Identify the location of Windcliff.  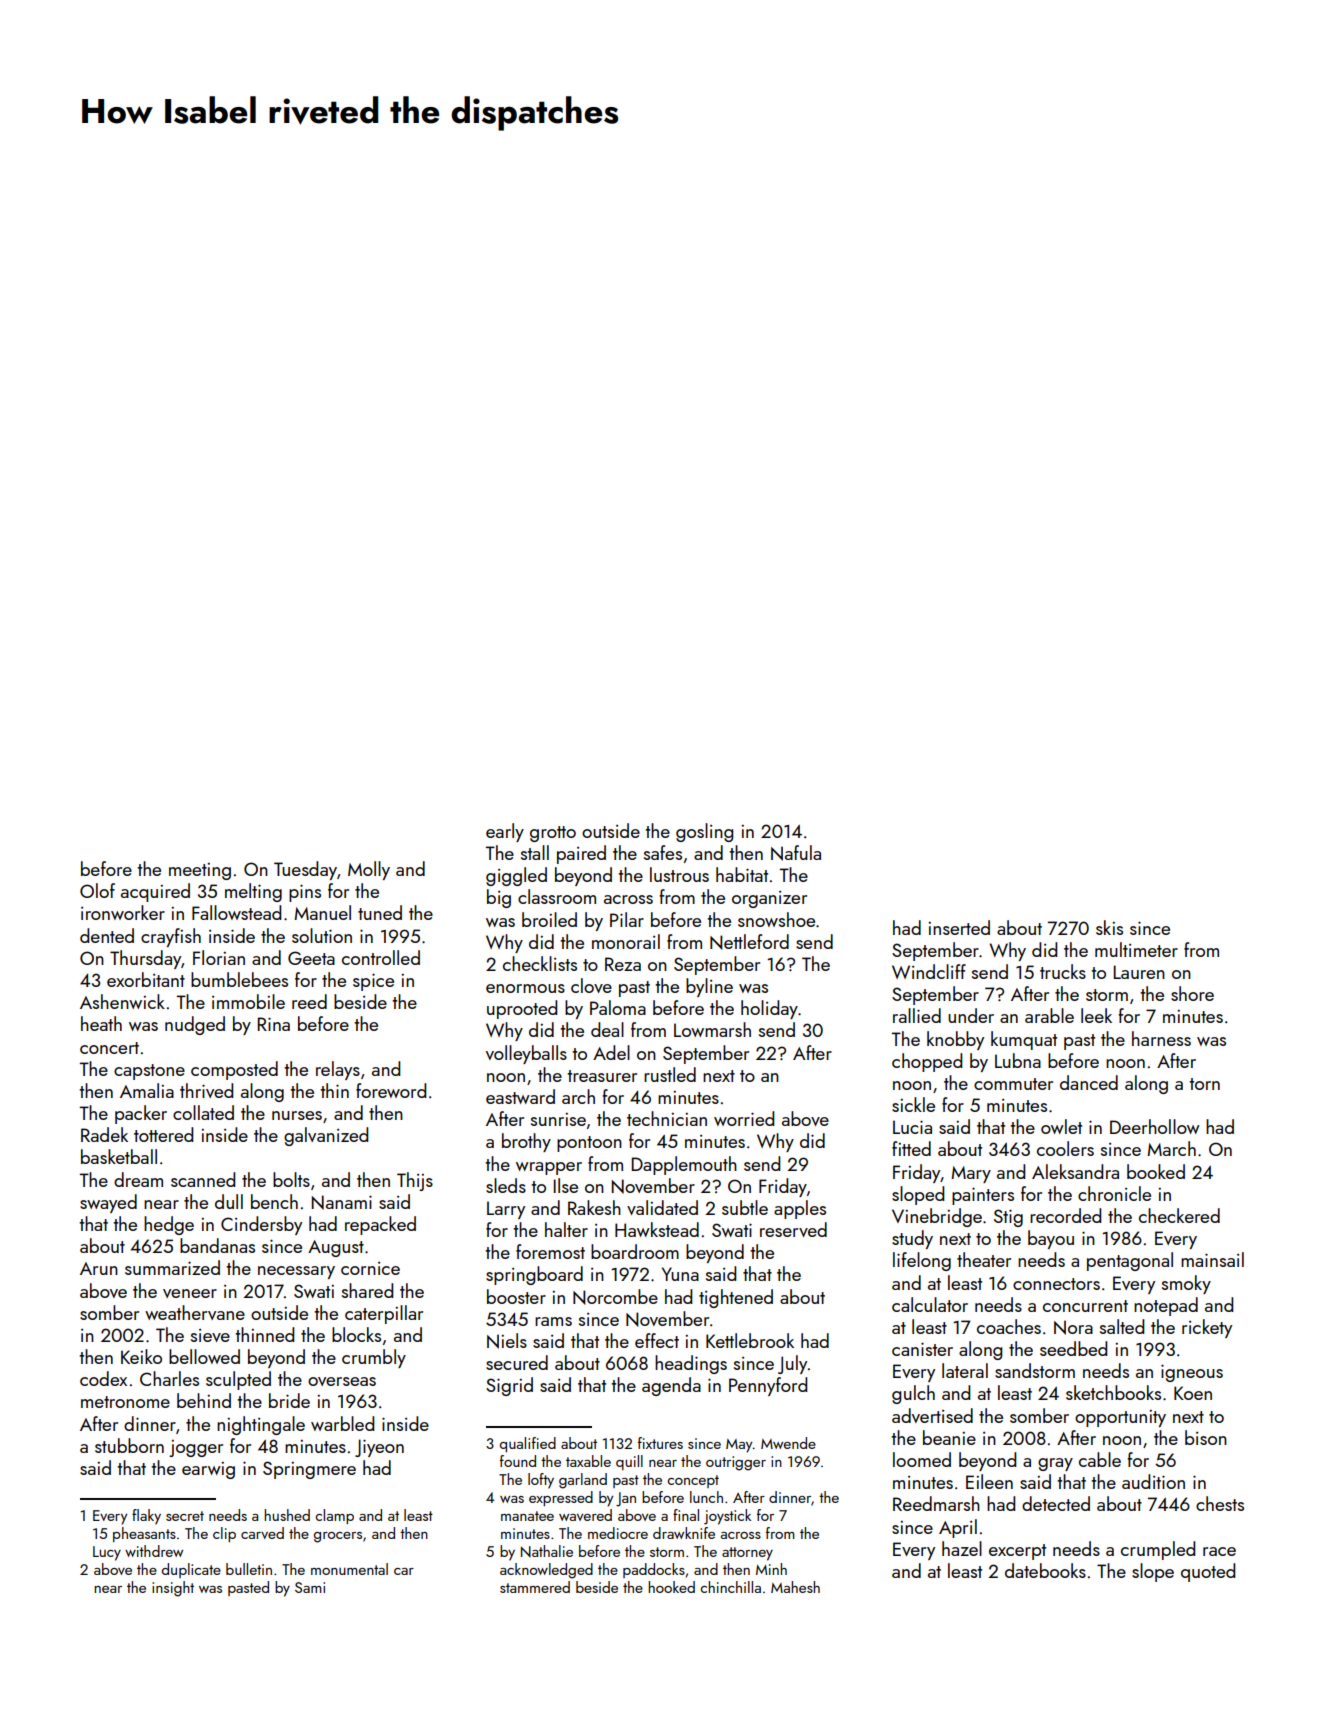
(929, 971).
